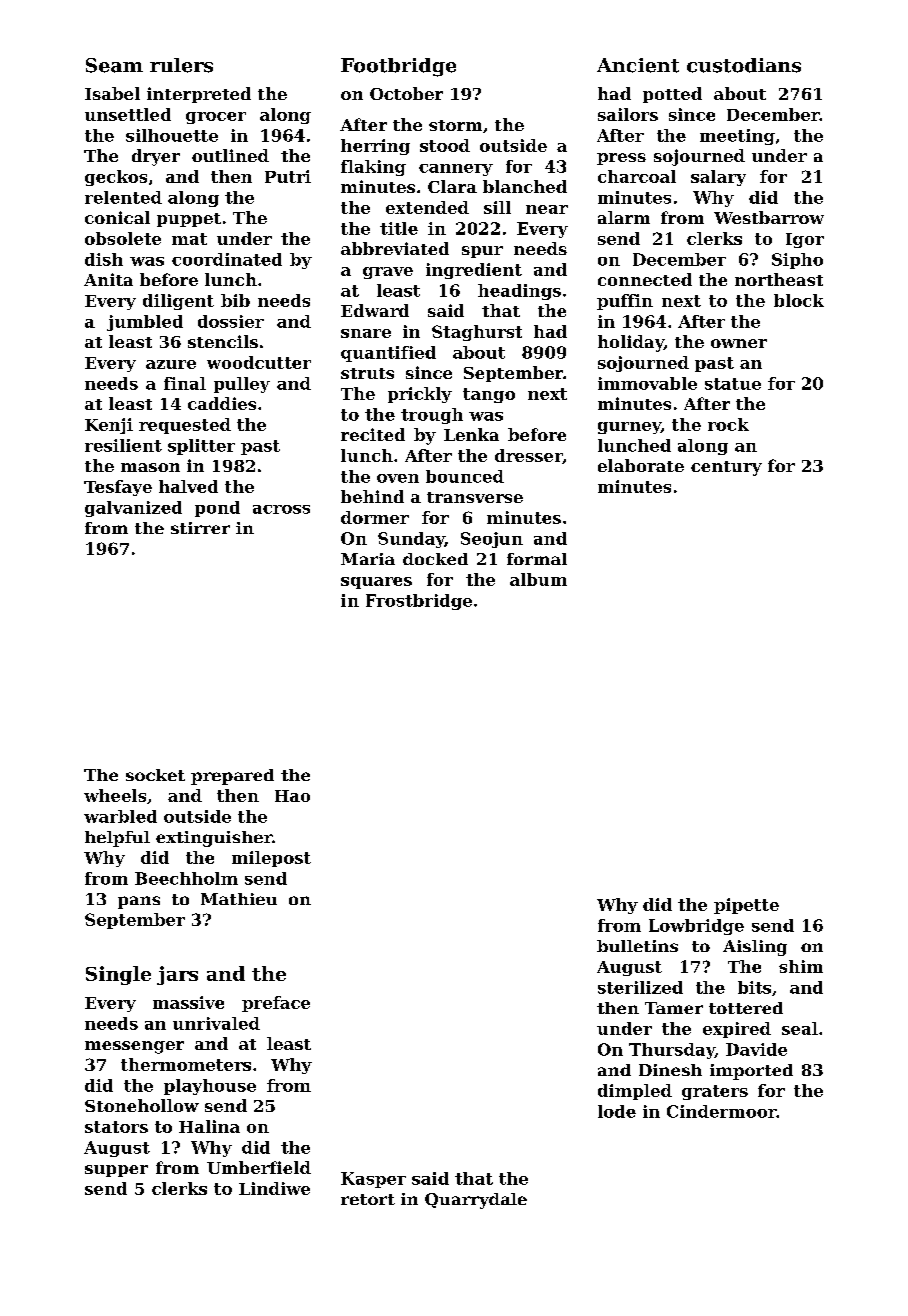 Image resolution: width=908 pixels, height=1316 pixels. Describe the element at coordinates (259, 1167) in the page. I see `Umberfield` at that location.
